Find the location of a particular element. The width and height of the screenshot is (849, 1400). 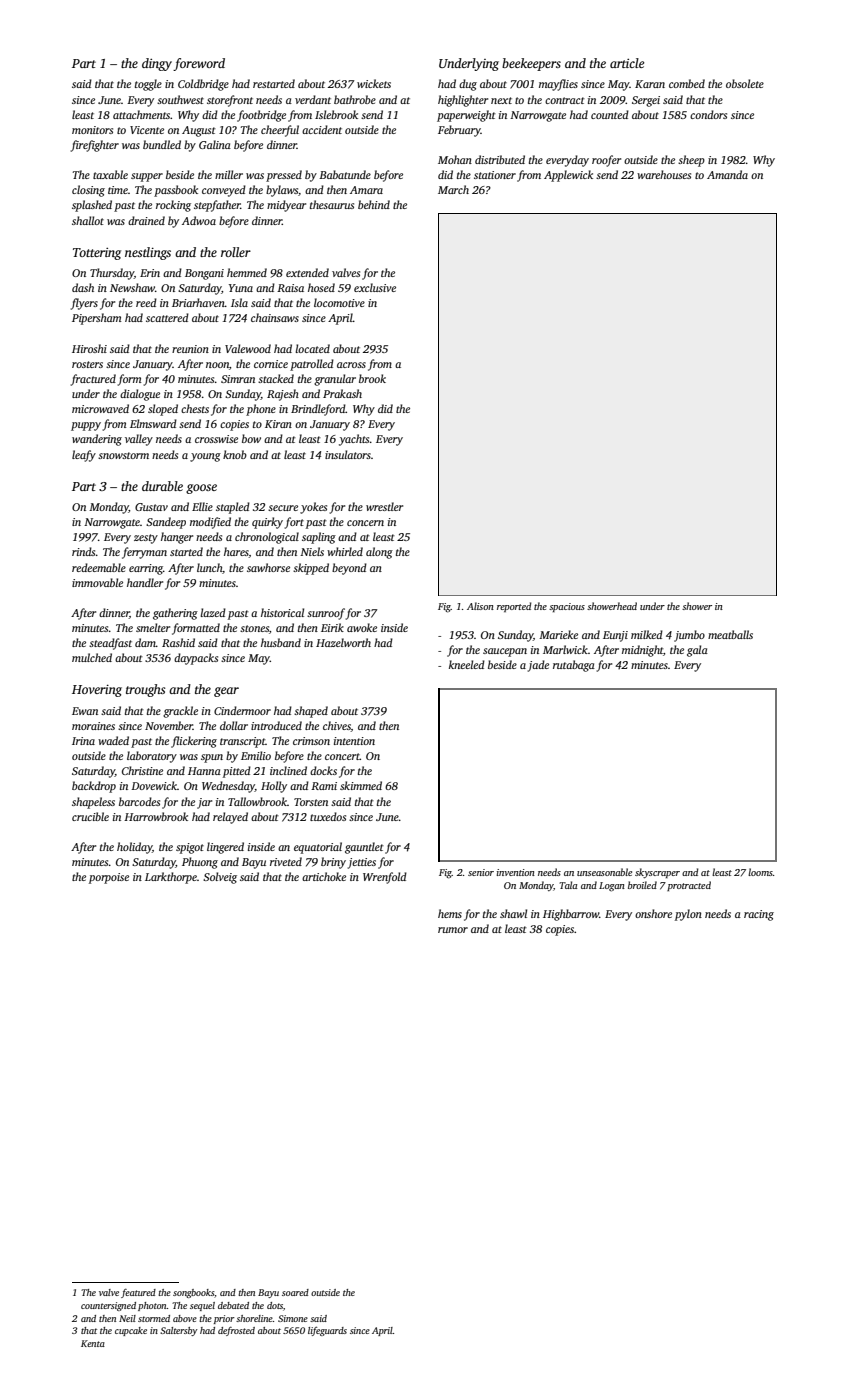

onshore is located at coordinates (653, 913).
